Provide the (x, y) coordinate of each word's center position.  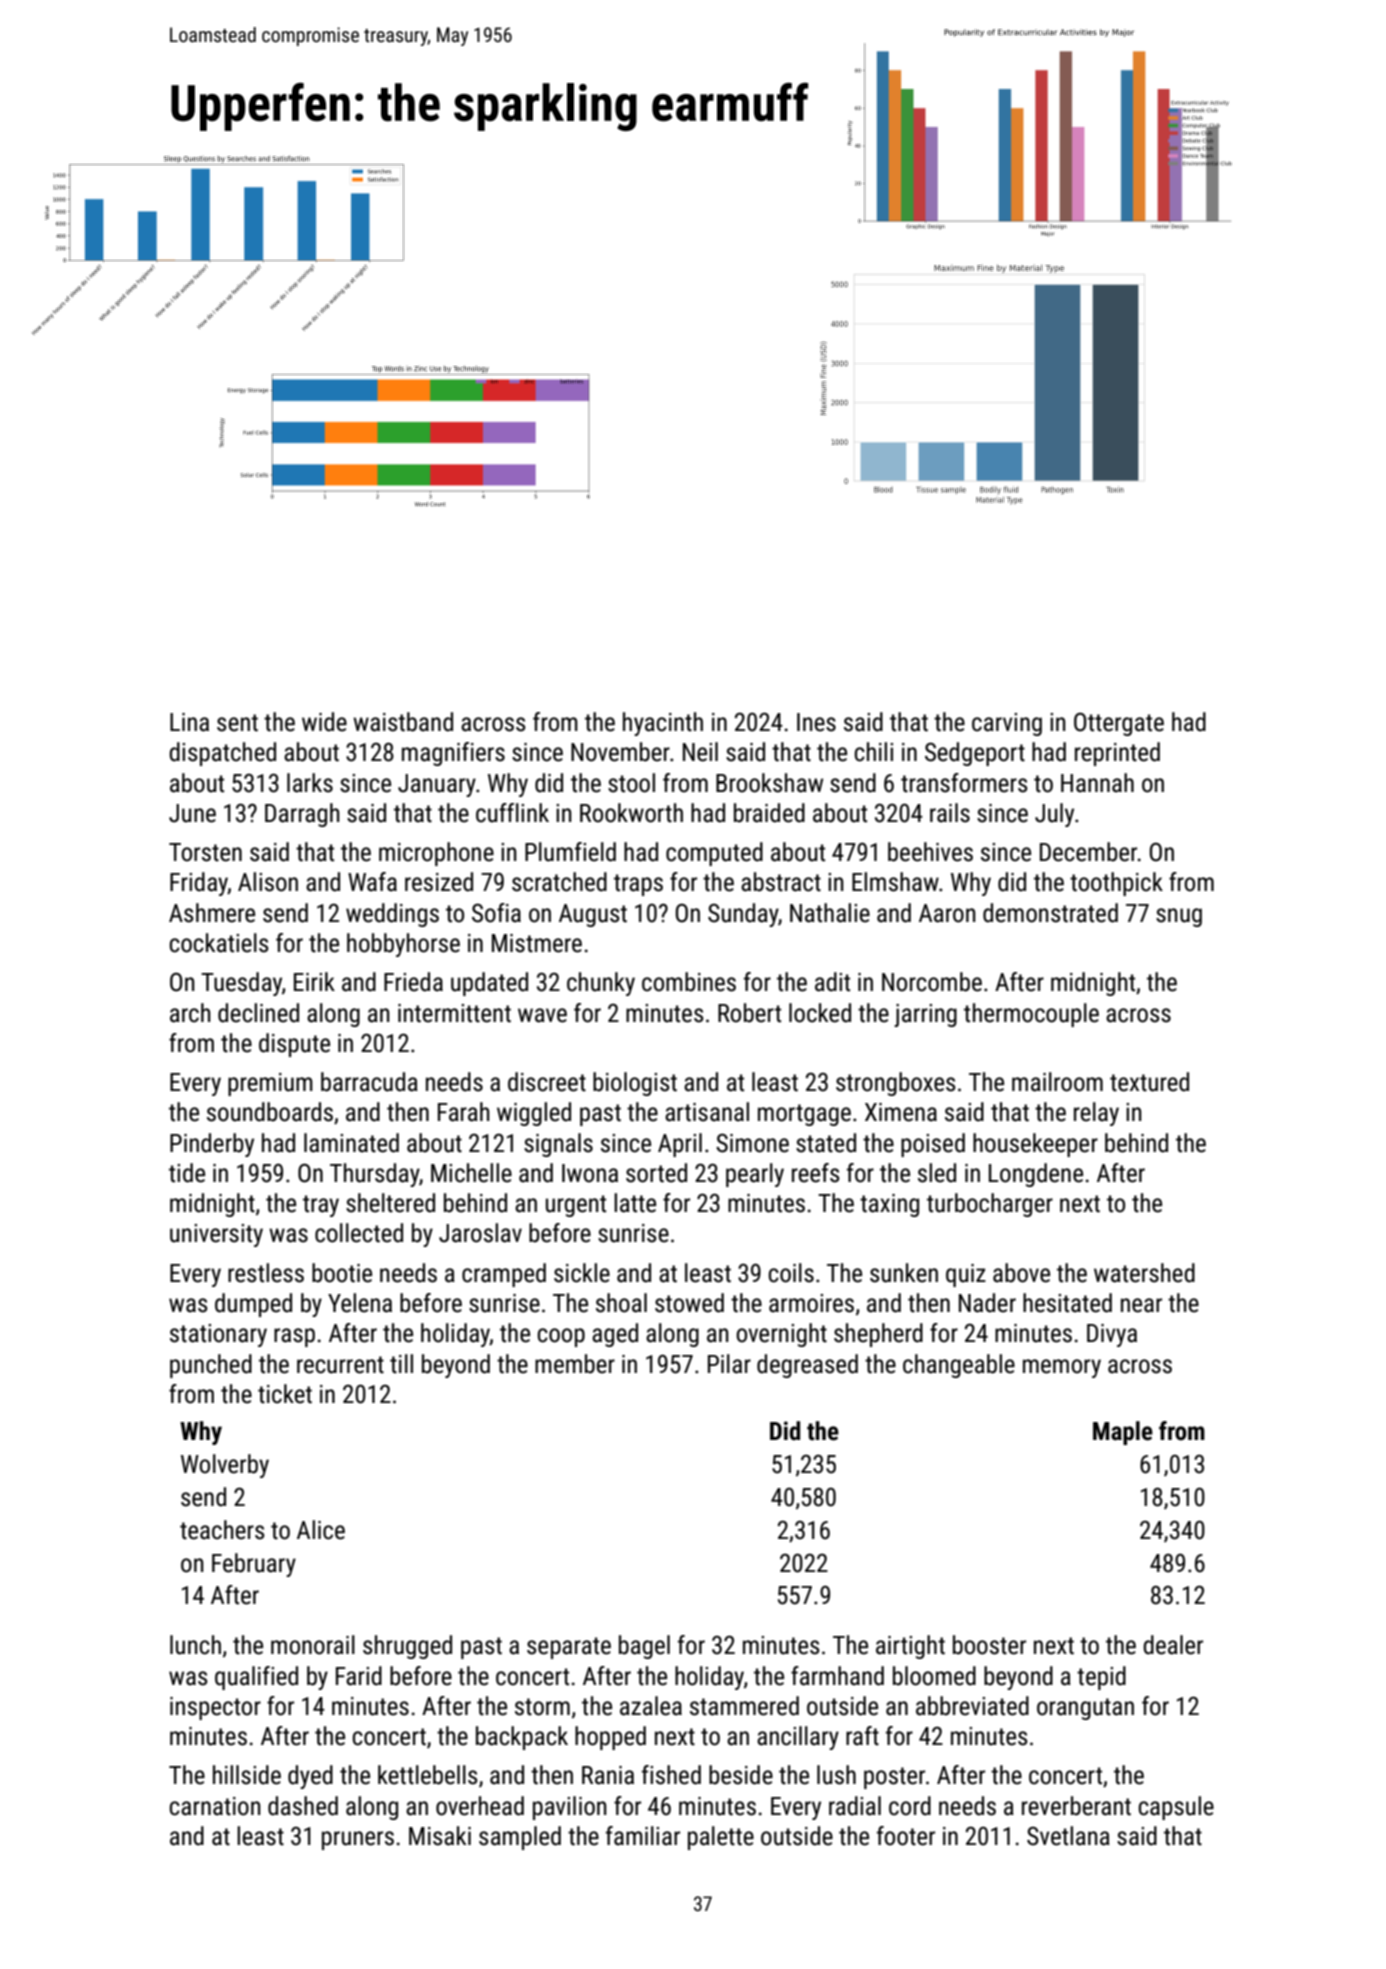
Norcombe (932, 982)
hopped (610, 1738)
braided (769, 813)
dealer (1173, 1645)
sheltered (390, 1203)
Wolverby (225, 1466)
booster (989, 1645)
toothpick (1116, 884)
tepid (1101, 1678)
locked (820, 1013)
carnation (215, 1806)
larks (310, 783)
